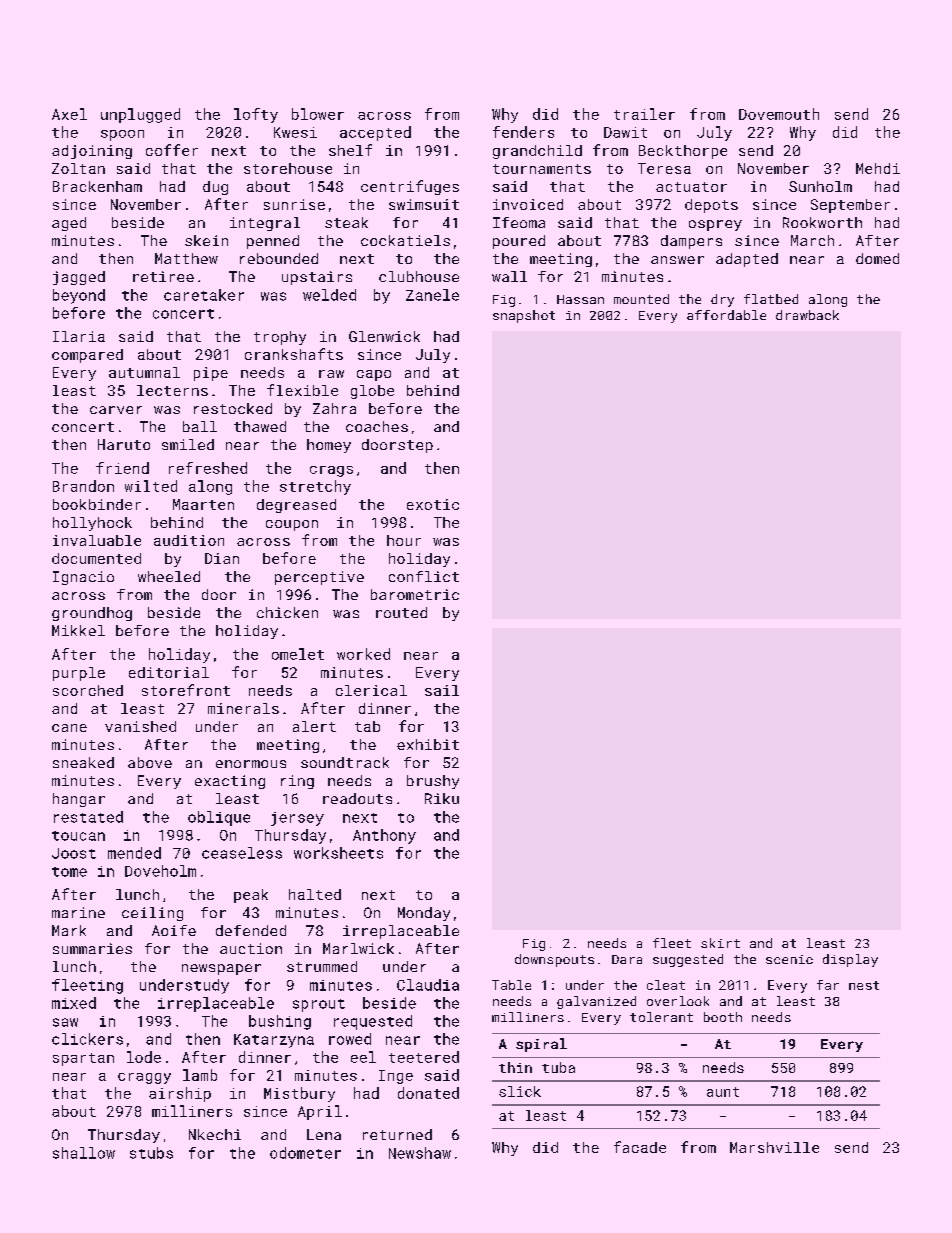 The image size is (952, 1233). What do you see at coordinates (87, 1039) in the document?
I see `clickers` at bounding box center [87, 1039].
